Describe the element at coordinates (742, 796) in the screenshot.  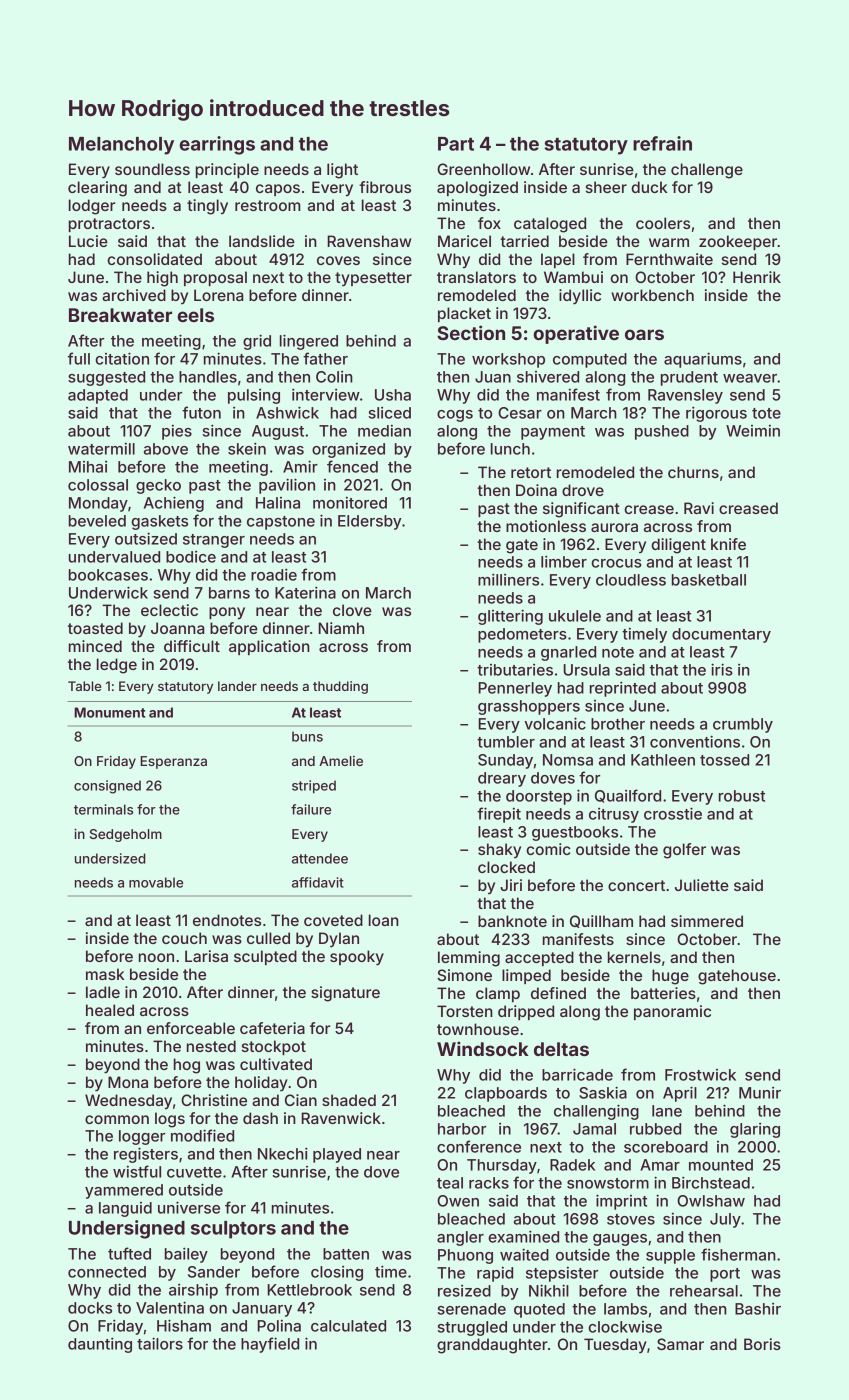
I see `robust` at that location.
